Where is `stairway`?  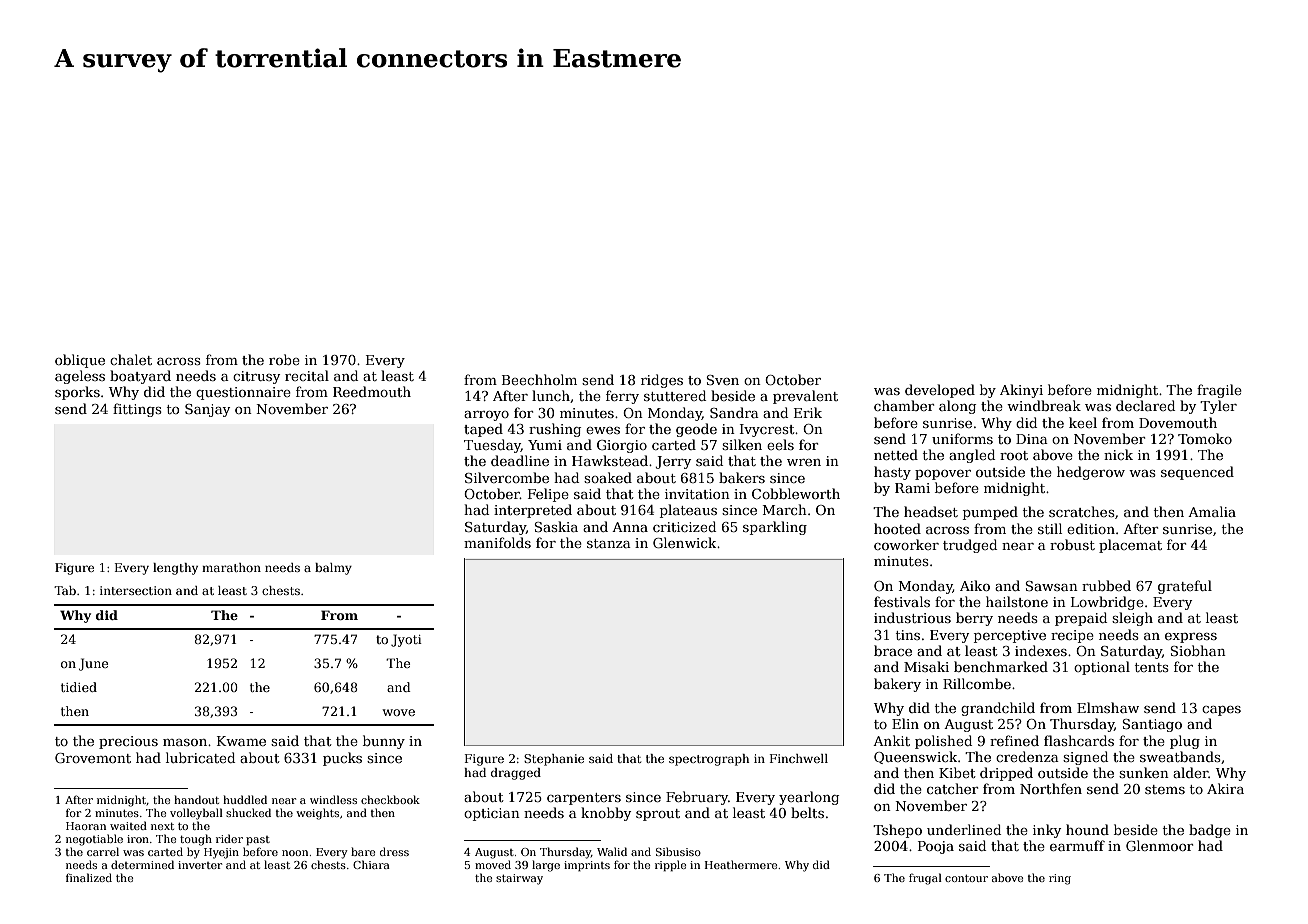 stairway is located at coordinates (519, 879).
